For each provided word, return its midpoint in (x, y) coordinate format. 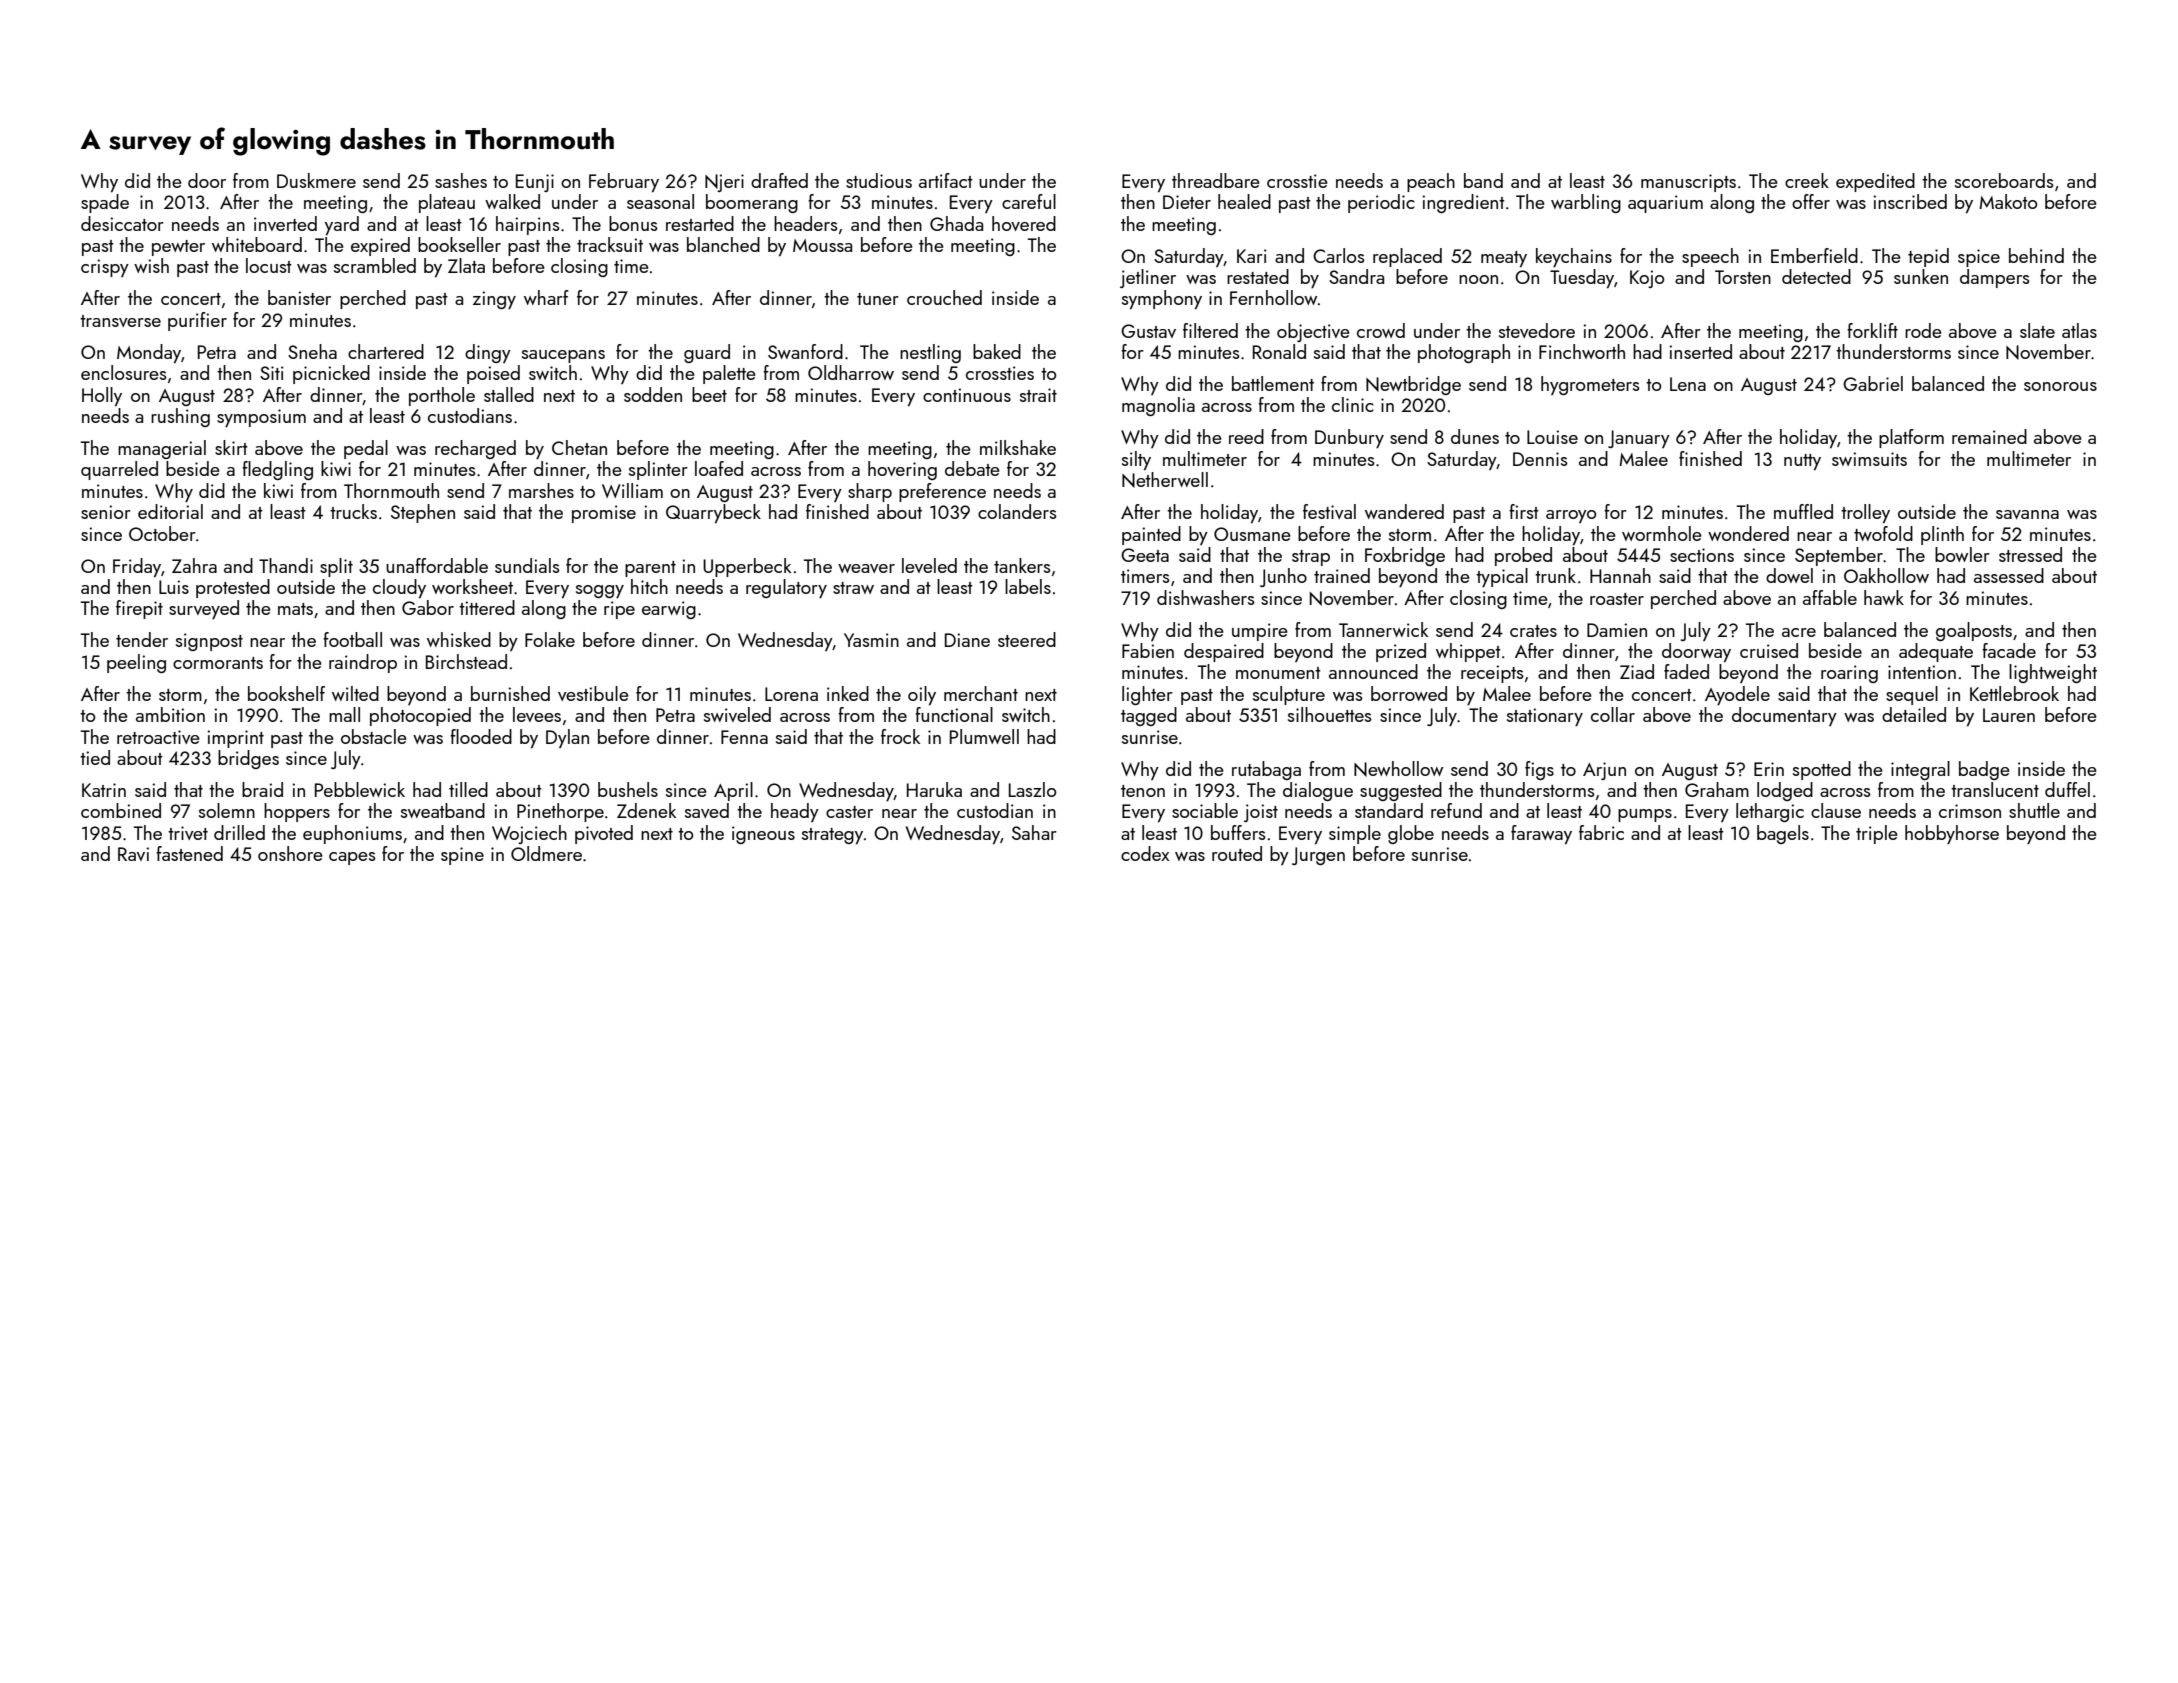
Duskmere (316, 180)
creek (1807, 180)
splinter (658, 470)
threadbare (1216, 180)
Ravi (133, 854)
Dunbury (1349, 438)
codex (1145, 853)
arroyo (1571, 516)
